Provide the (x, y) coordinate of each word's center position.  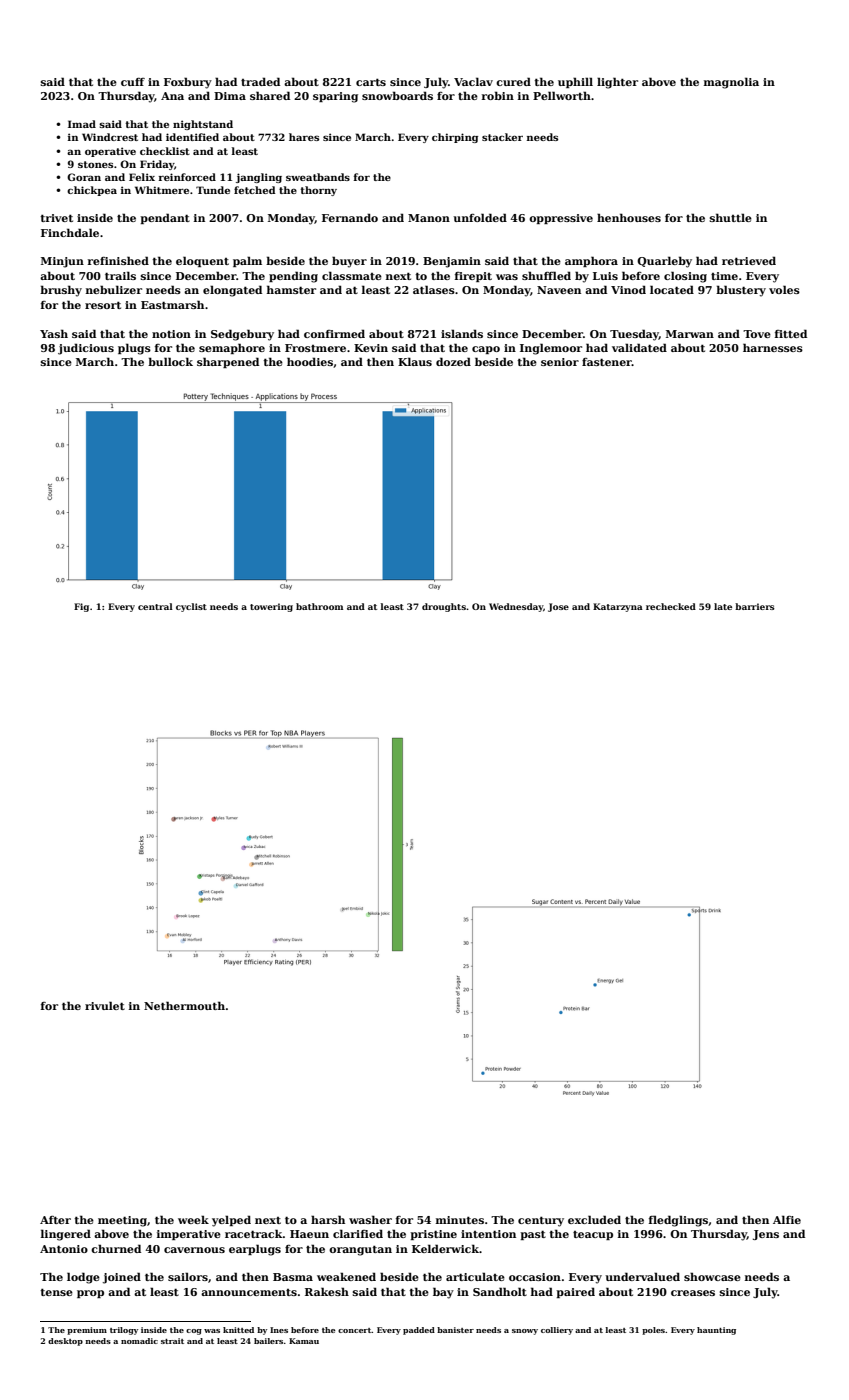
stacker (502, 137)
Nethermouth (184, 1005)
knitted (238, 1330)
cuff (133, 82)
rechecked (671, 606)
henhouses (629, 217)
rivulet (105, 1005)
